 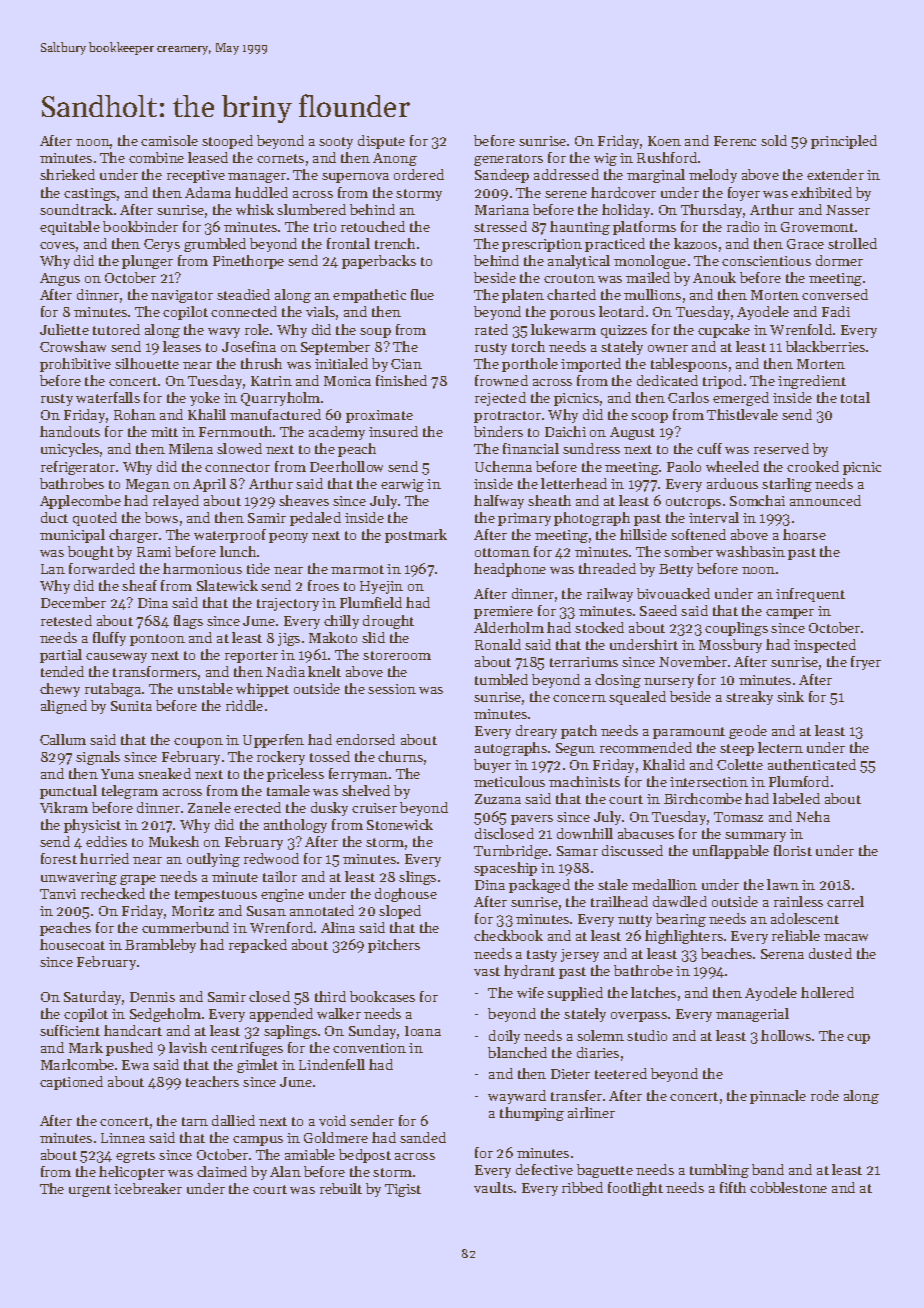 I want to click on icebreaker, so click(x=148, y=1188).
